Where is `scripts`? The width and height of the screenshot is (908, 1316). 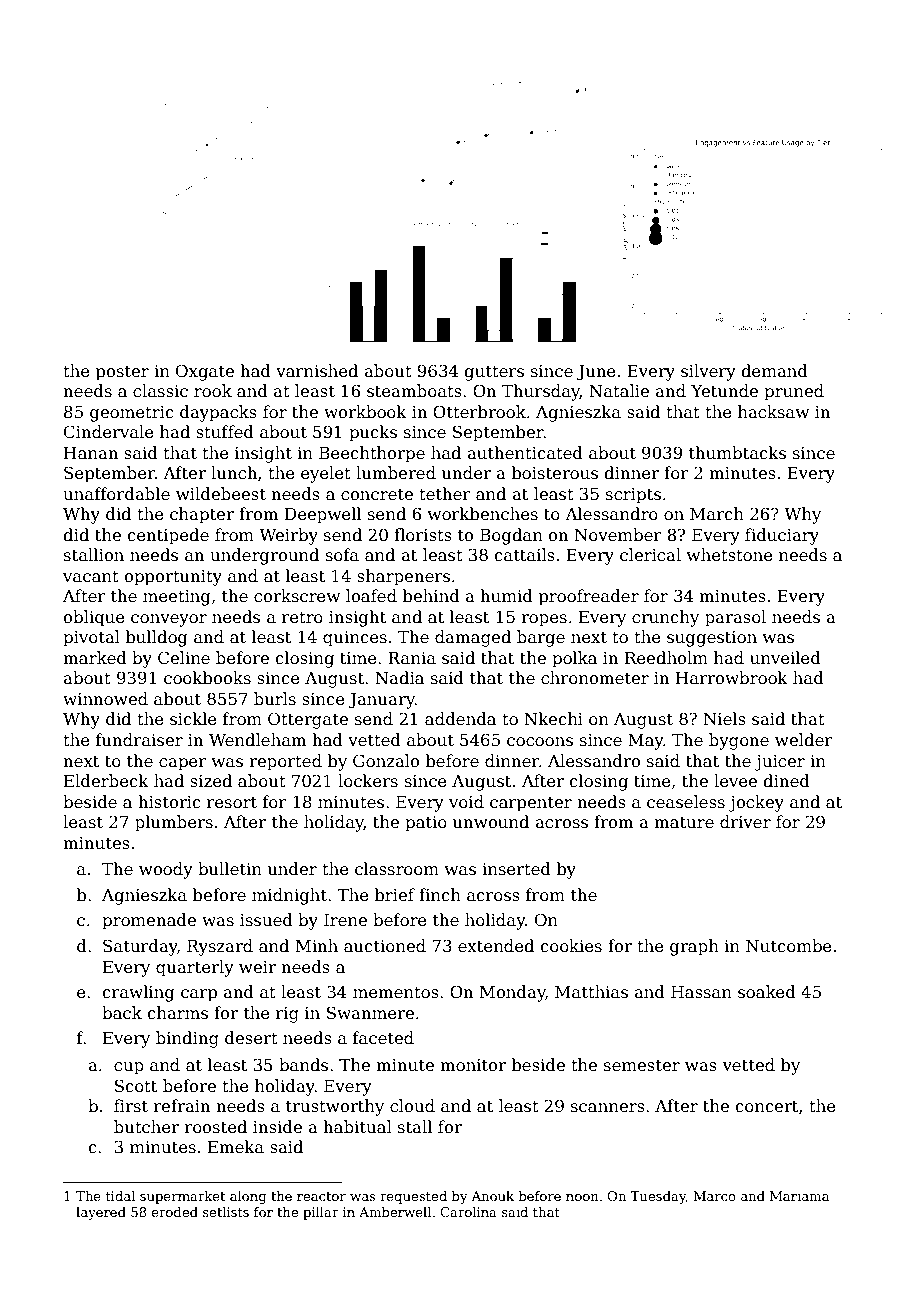
scripts is located at coordinates (633, 496).
